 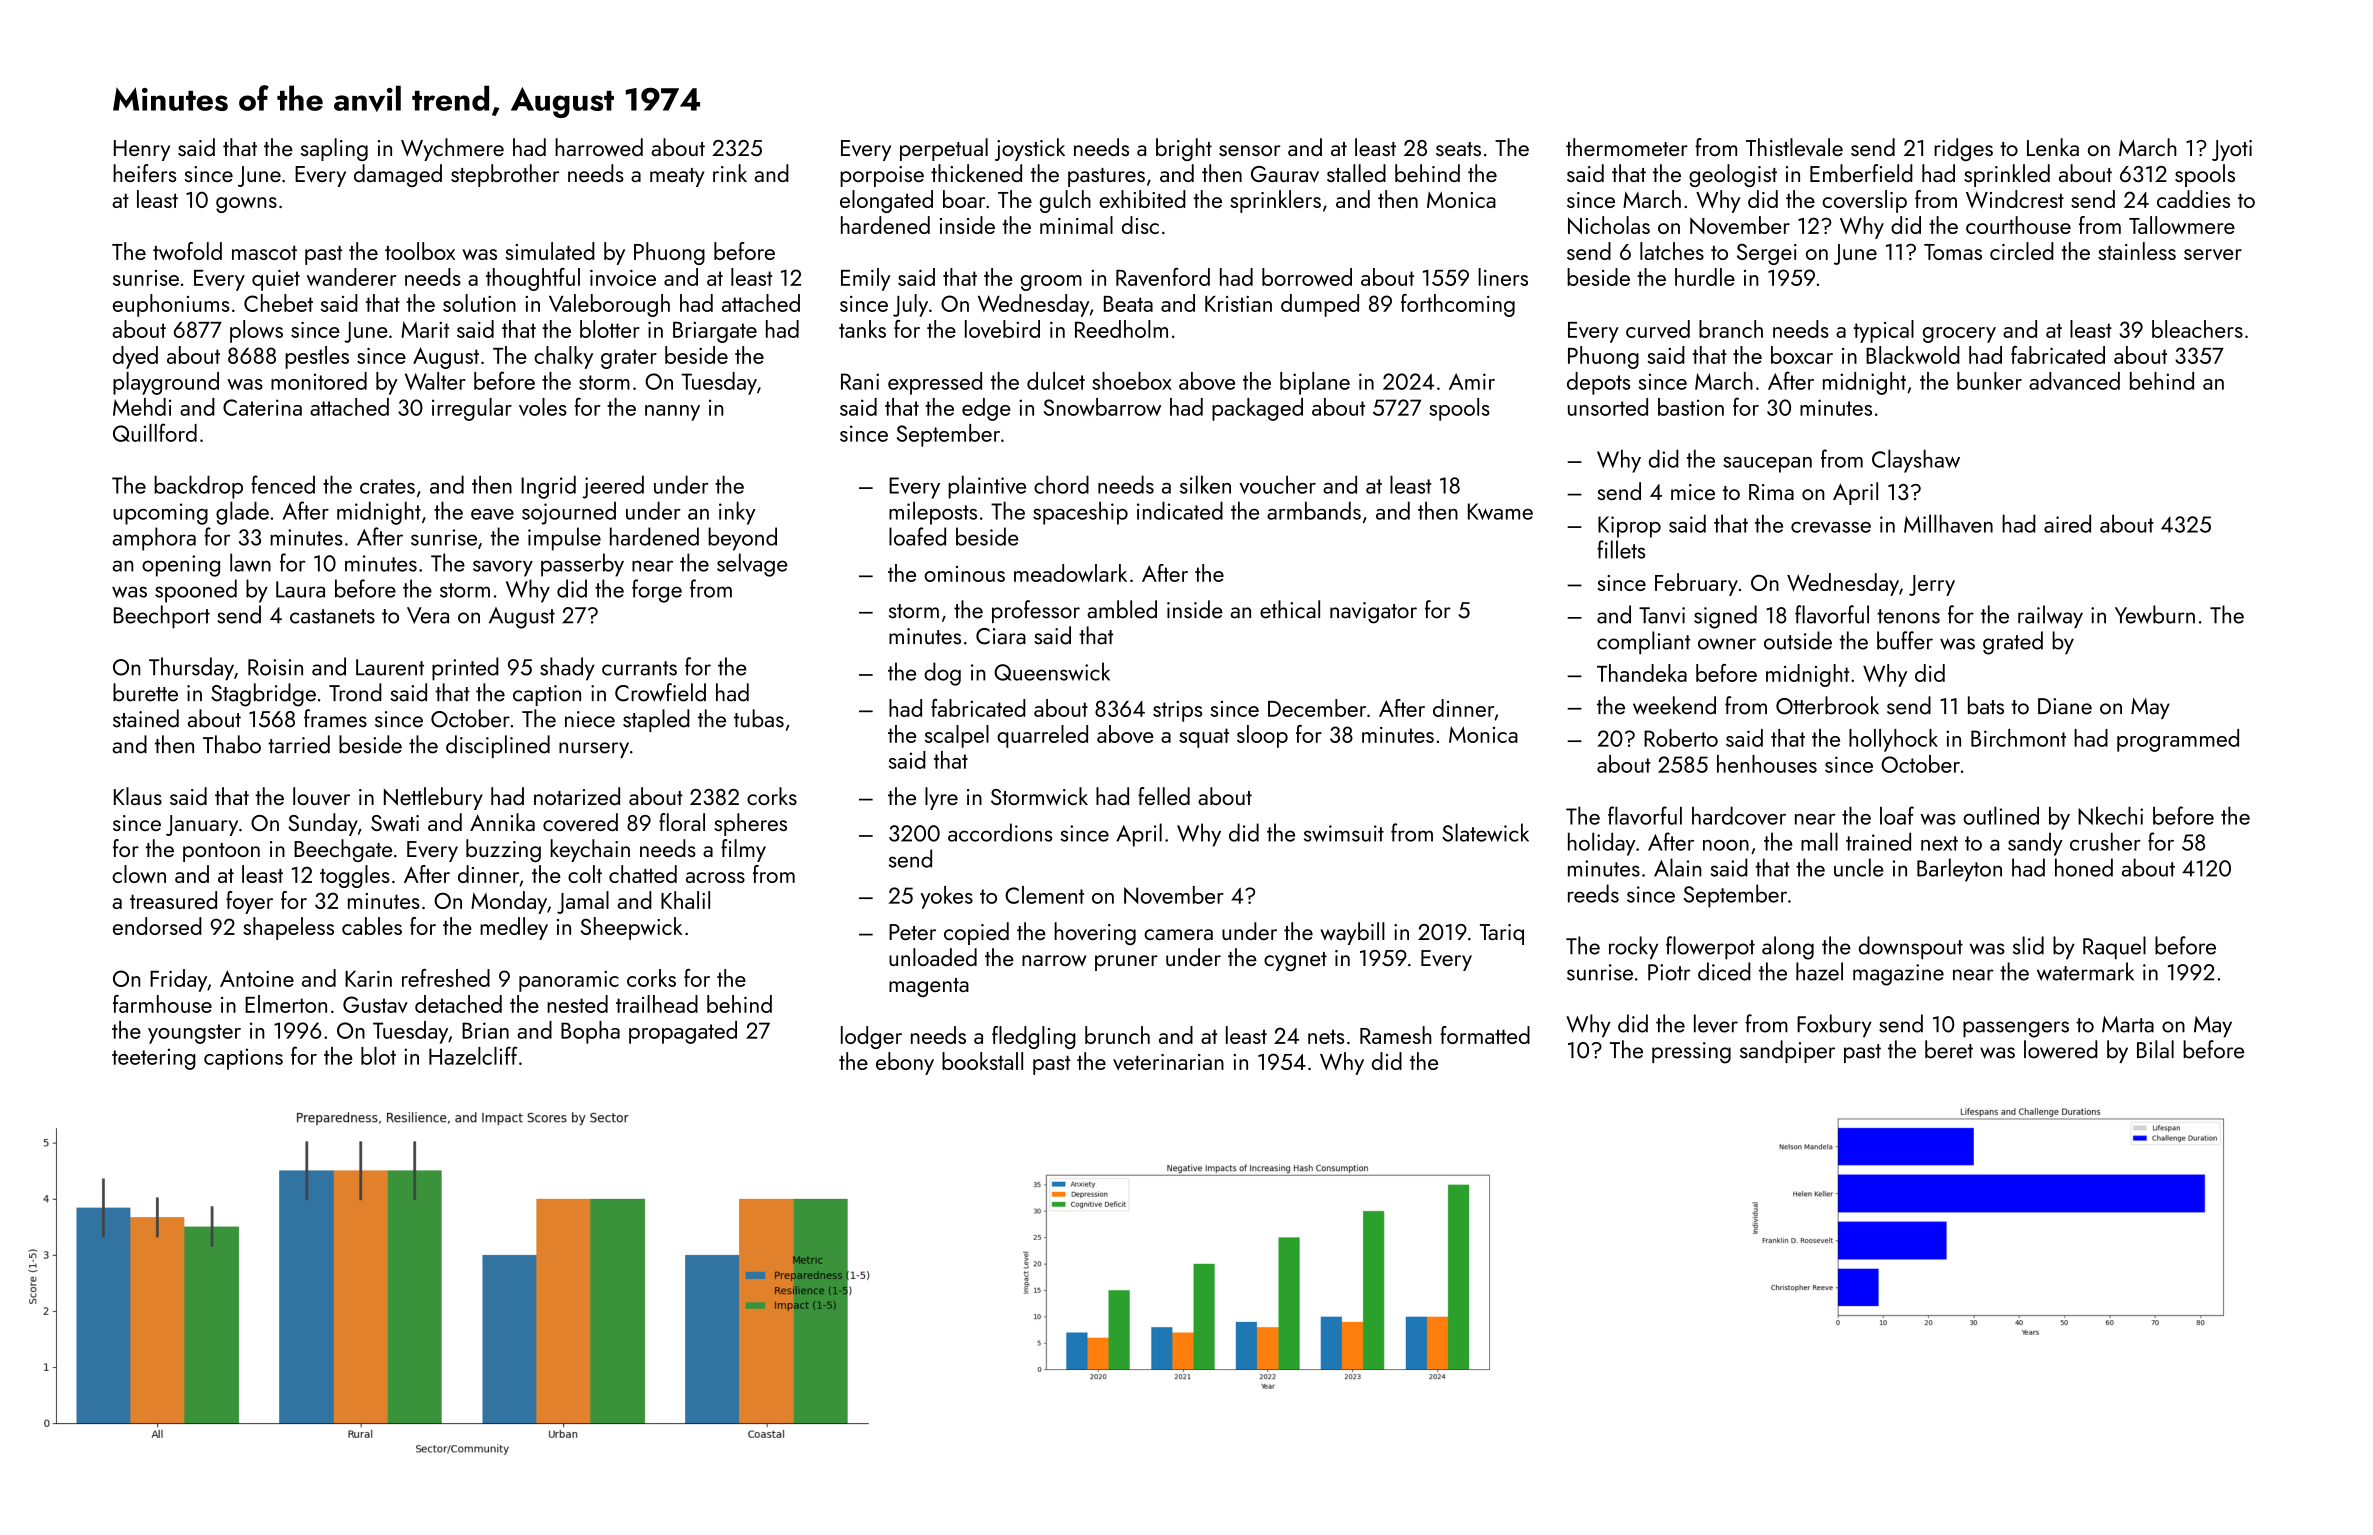 What do you see at coordinates (1036, 611) in the document?
I see `professor` at bounding box center [1036, 611].
